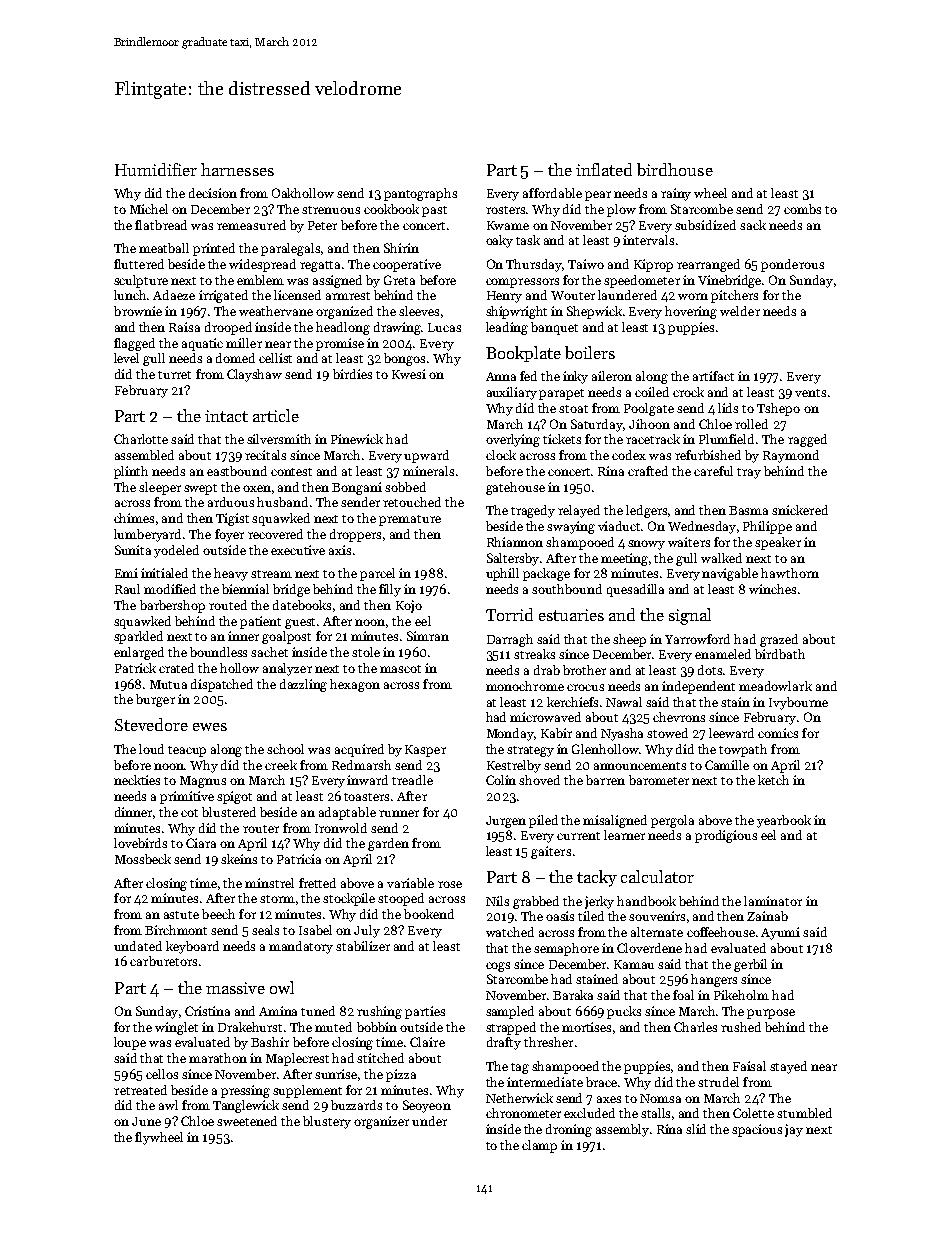 The width and height of the screenshot is (952, 1233). Describe the element at coordinates (420, 194) in the screenshot. I see `pantographs` at that location.
